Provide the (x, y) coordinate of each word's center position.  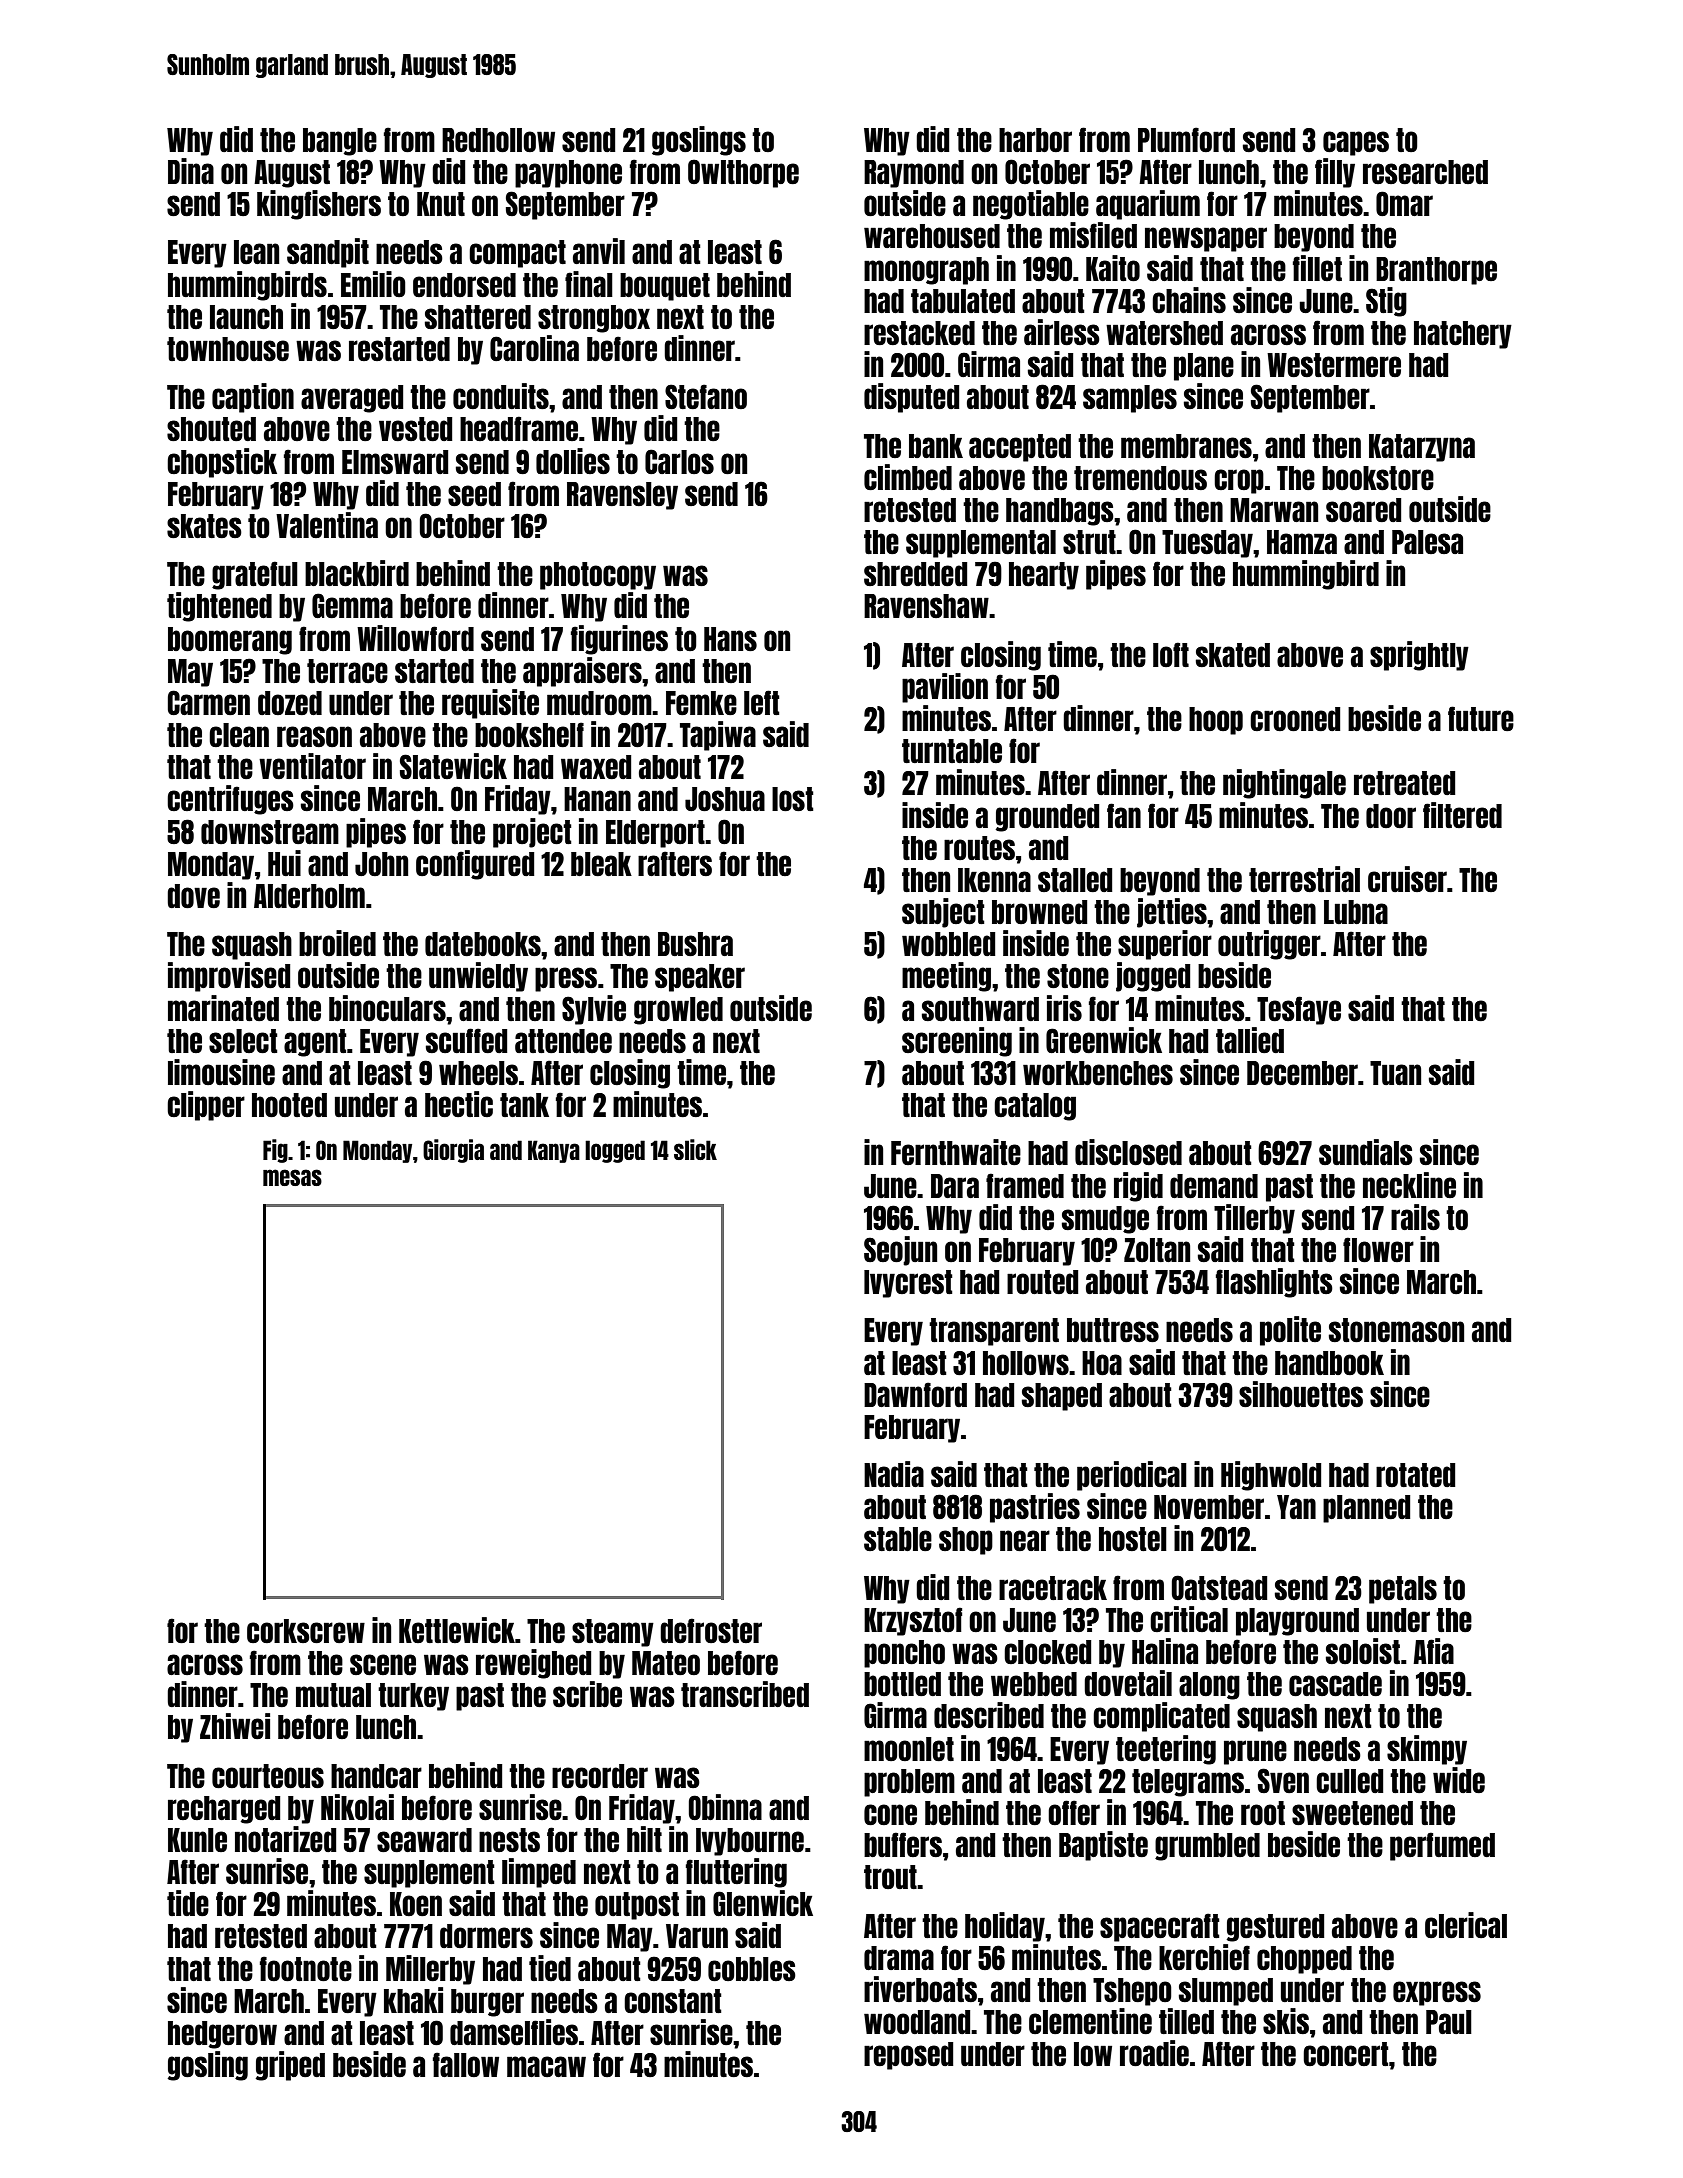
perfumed (1442, 1846)
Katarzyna (1422, 448)
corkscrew (306, 1631)
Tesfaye (1299, 1010)
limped (539, 1873)
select (243, 1041)
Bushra (695, 944)
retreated (1404, 783)
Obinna (725, 1807)
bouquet (665, 287)
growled (678, 1011)
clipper (206, 1106)
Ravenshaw (926, 606)
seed (474, 494)
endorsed (464, 285)
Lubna (1356, 912)
